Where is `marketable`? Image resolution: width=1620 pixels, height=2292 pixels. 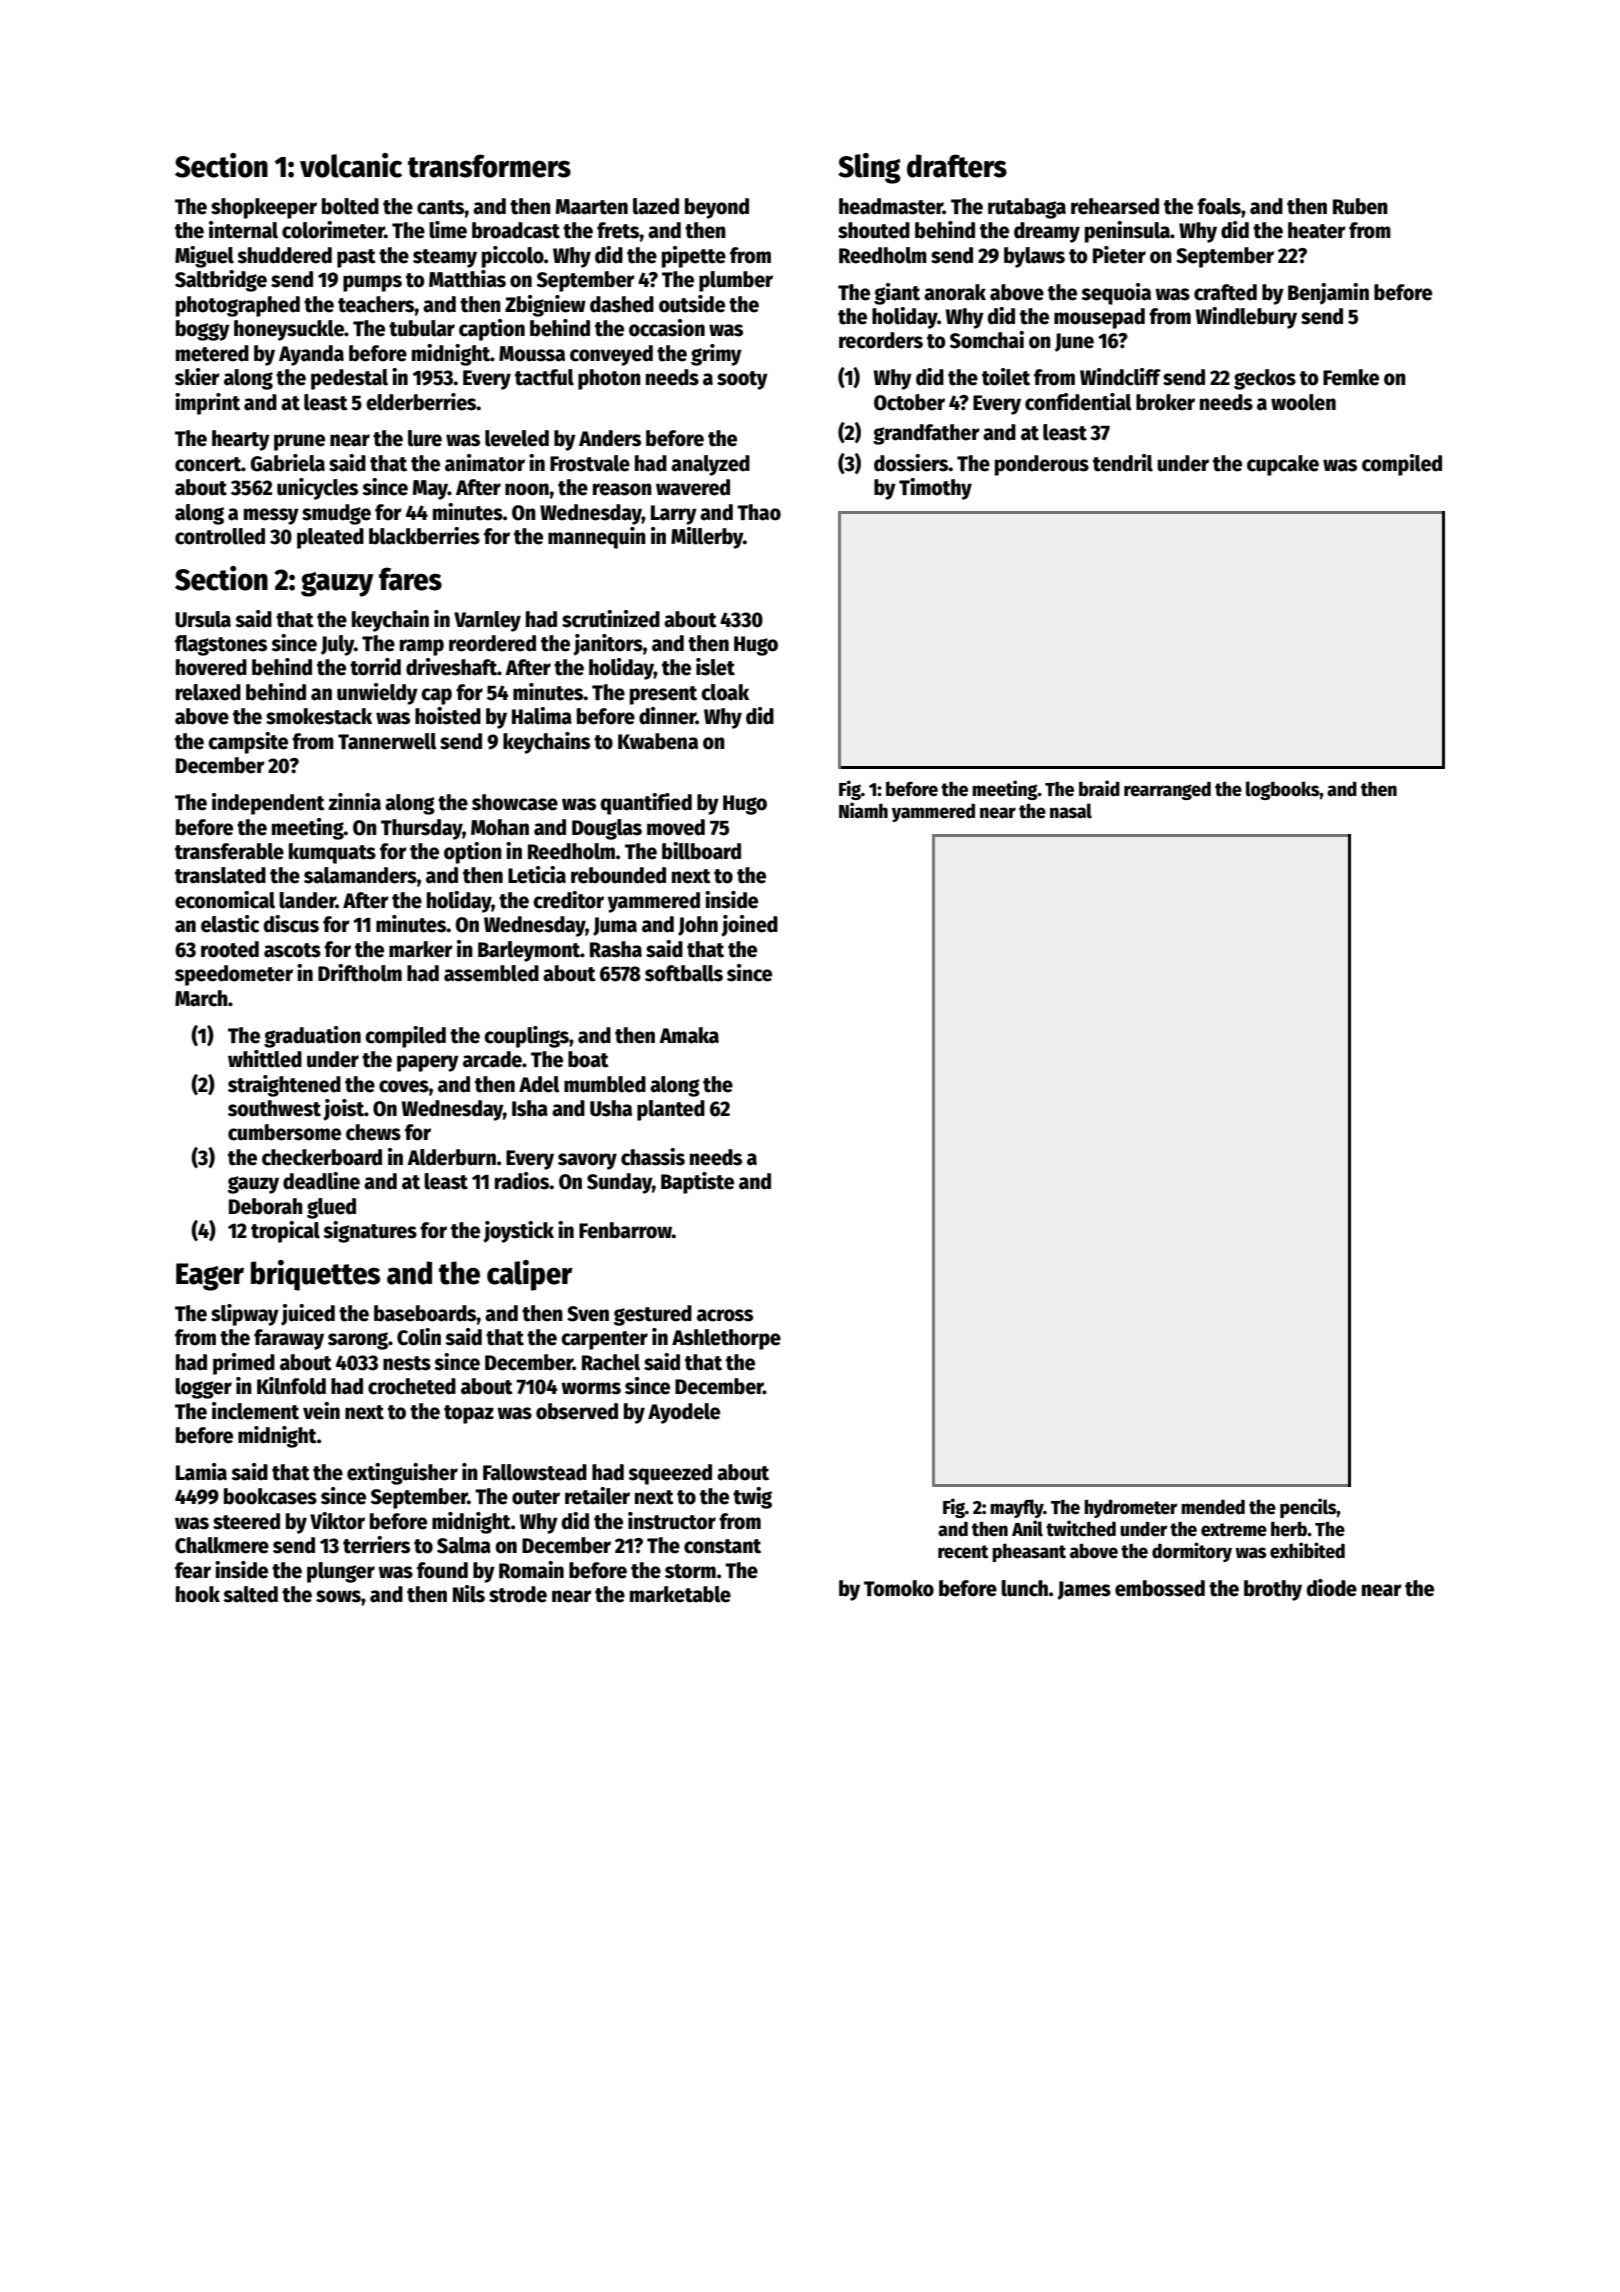 marketable is located at coordinates (680, 1594).
